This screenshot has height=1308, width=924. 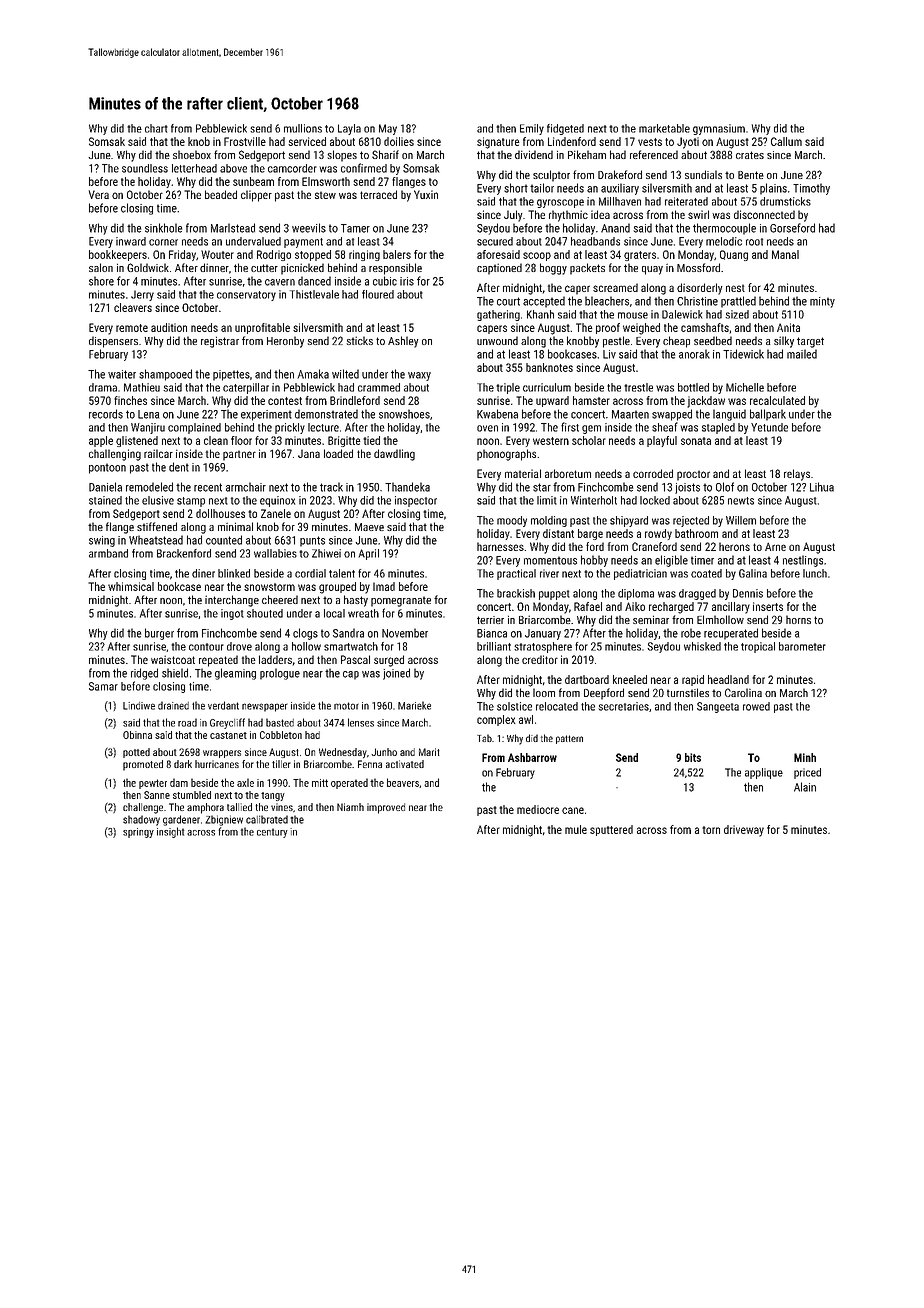 I want to click on Friday, so click(x=182, y=255).
